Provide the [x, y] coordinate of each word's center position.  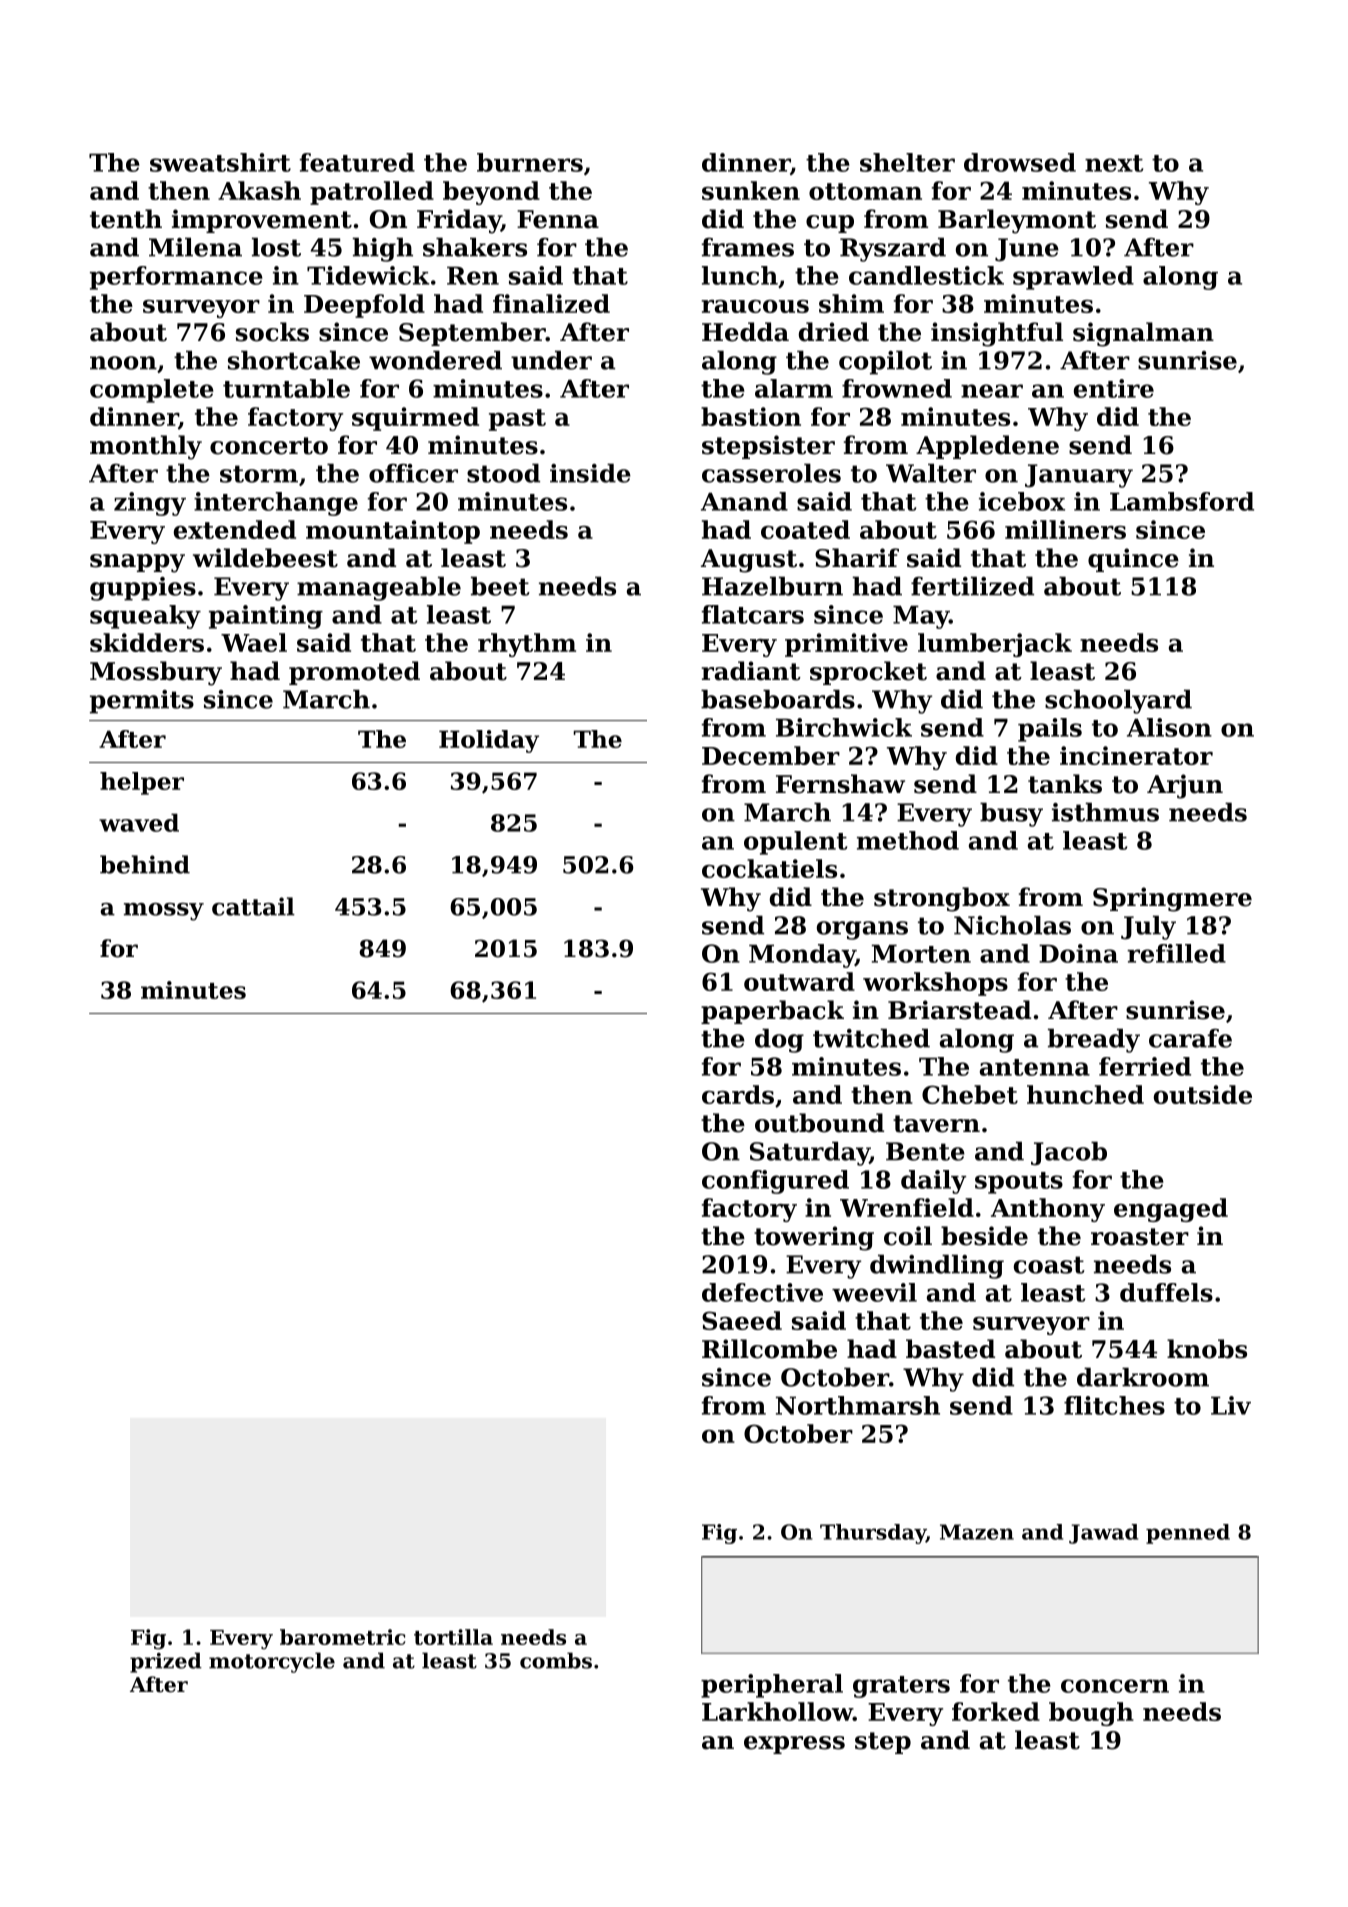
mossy [164, 912]
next [1114, 163]
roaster [1140, 1237]
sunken [751, 190]
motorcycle [272, 1662]
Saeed [742, 1320]
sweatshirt [220, 162]
